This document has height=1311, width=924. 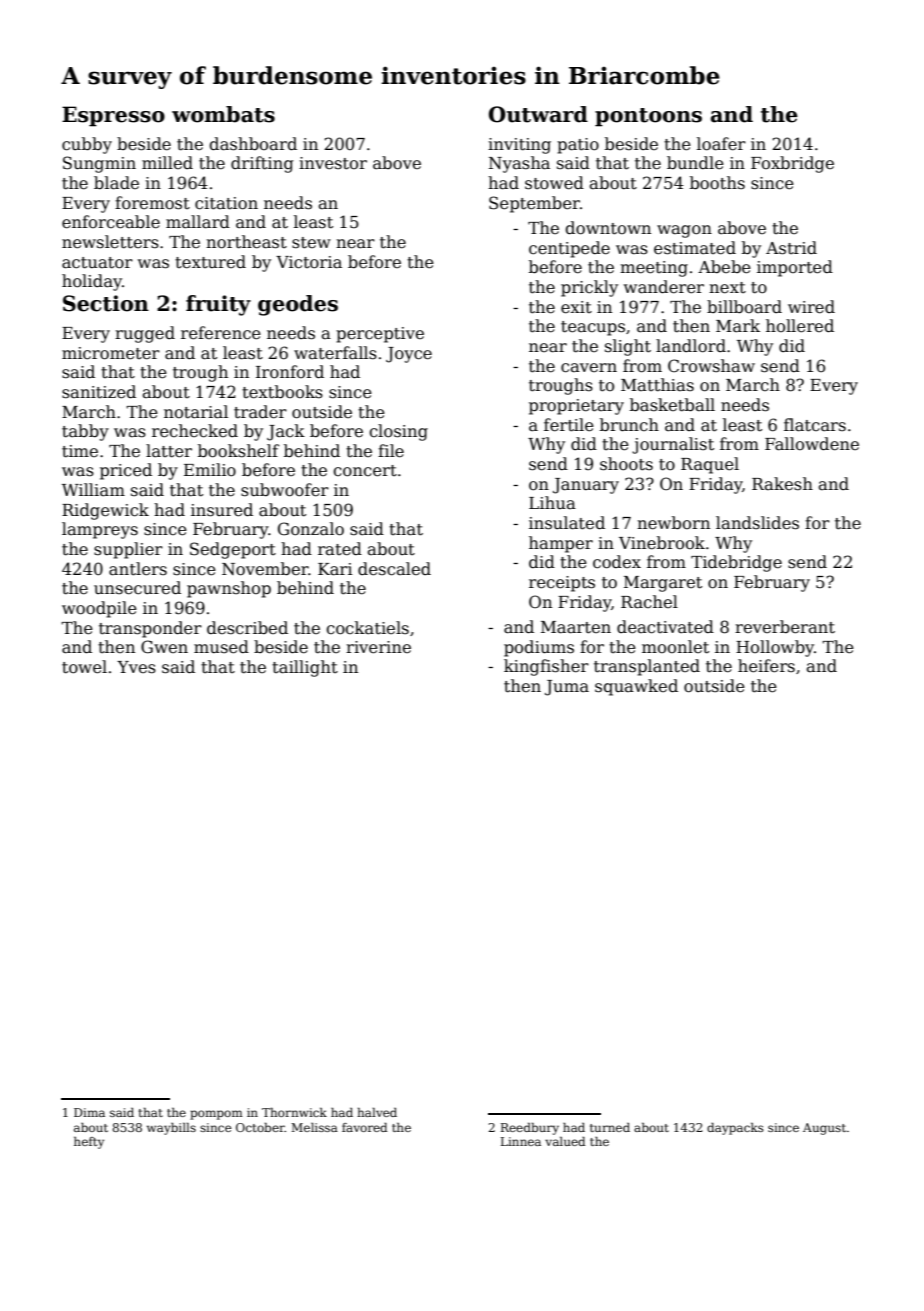 I want to click on Yves, so click(x=136, y=667).
